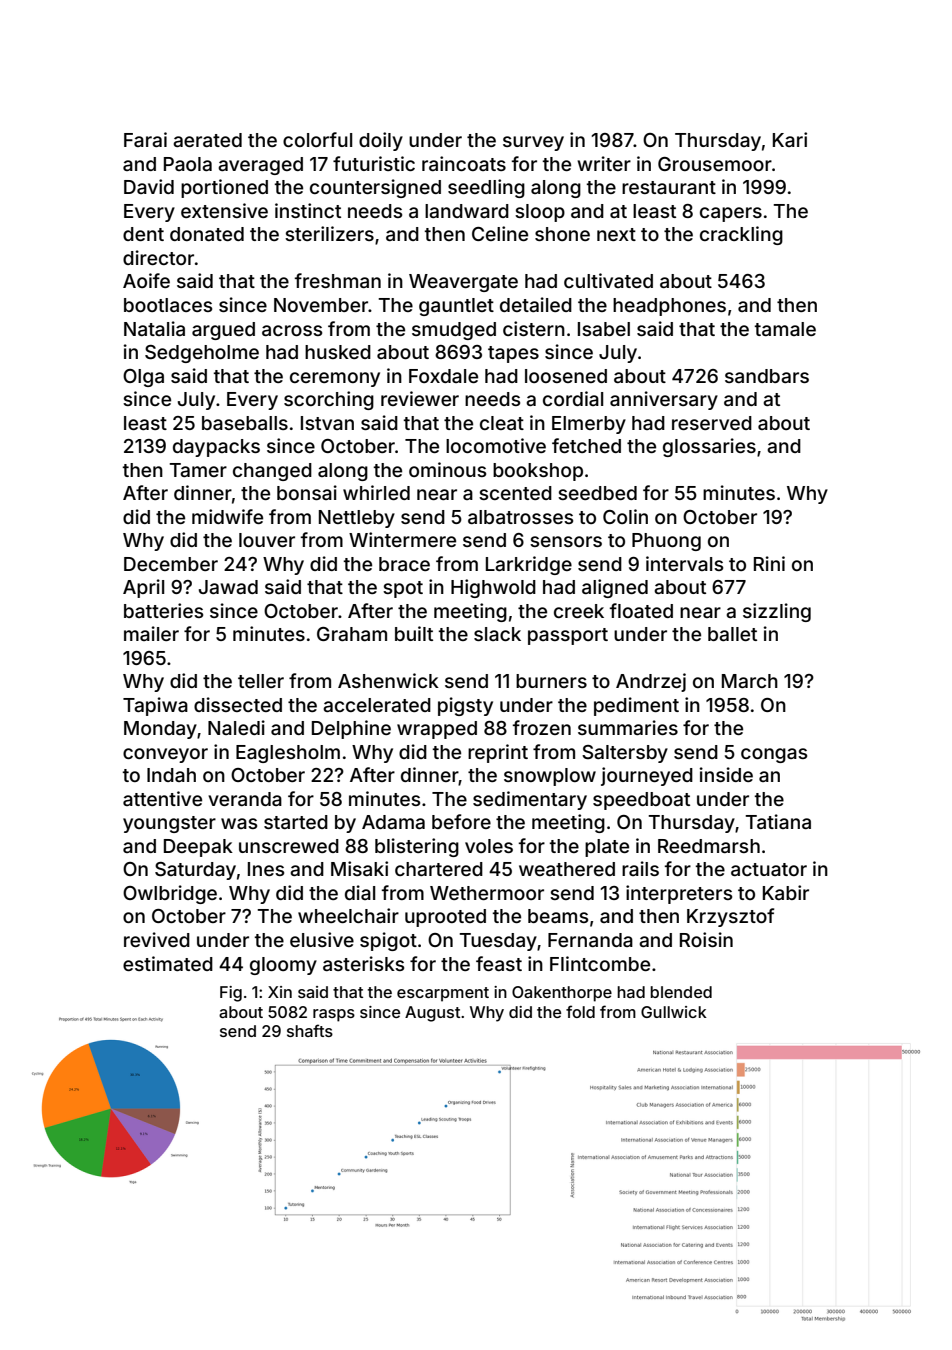  Describe the element at coordinates (785, 329) in the image. I see `tamale` at that location.
